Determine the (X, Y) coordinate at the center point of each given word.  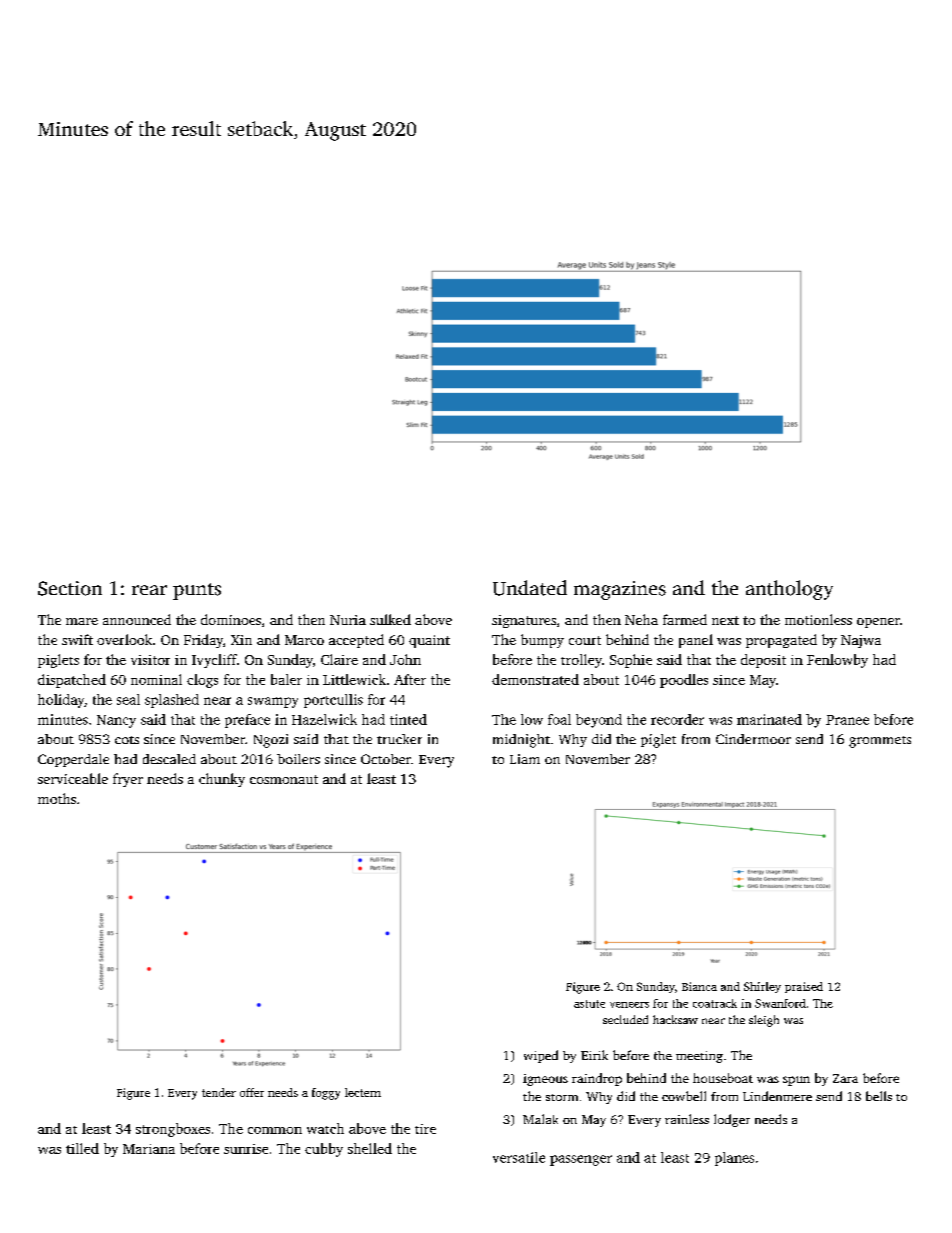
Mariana (149, 1149)
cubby (324, 1150)
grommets (880, 742)
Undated (530, 588)
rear (149, 590)
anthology (789, 590)
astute (589, 1004)
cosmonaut (284, 779)
